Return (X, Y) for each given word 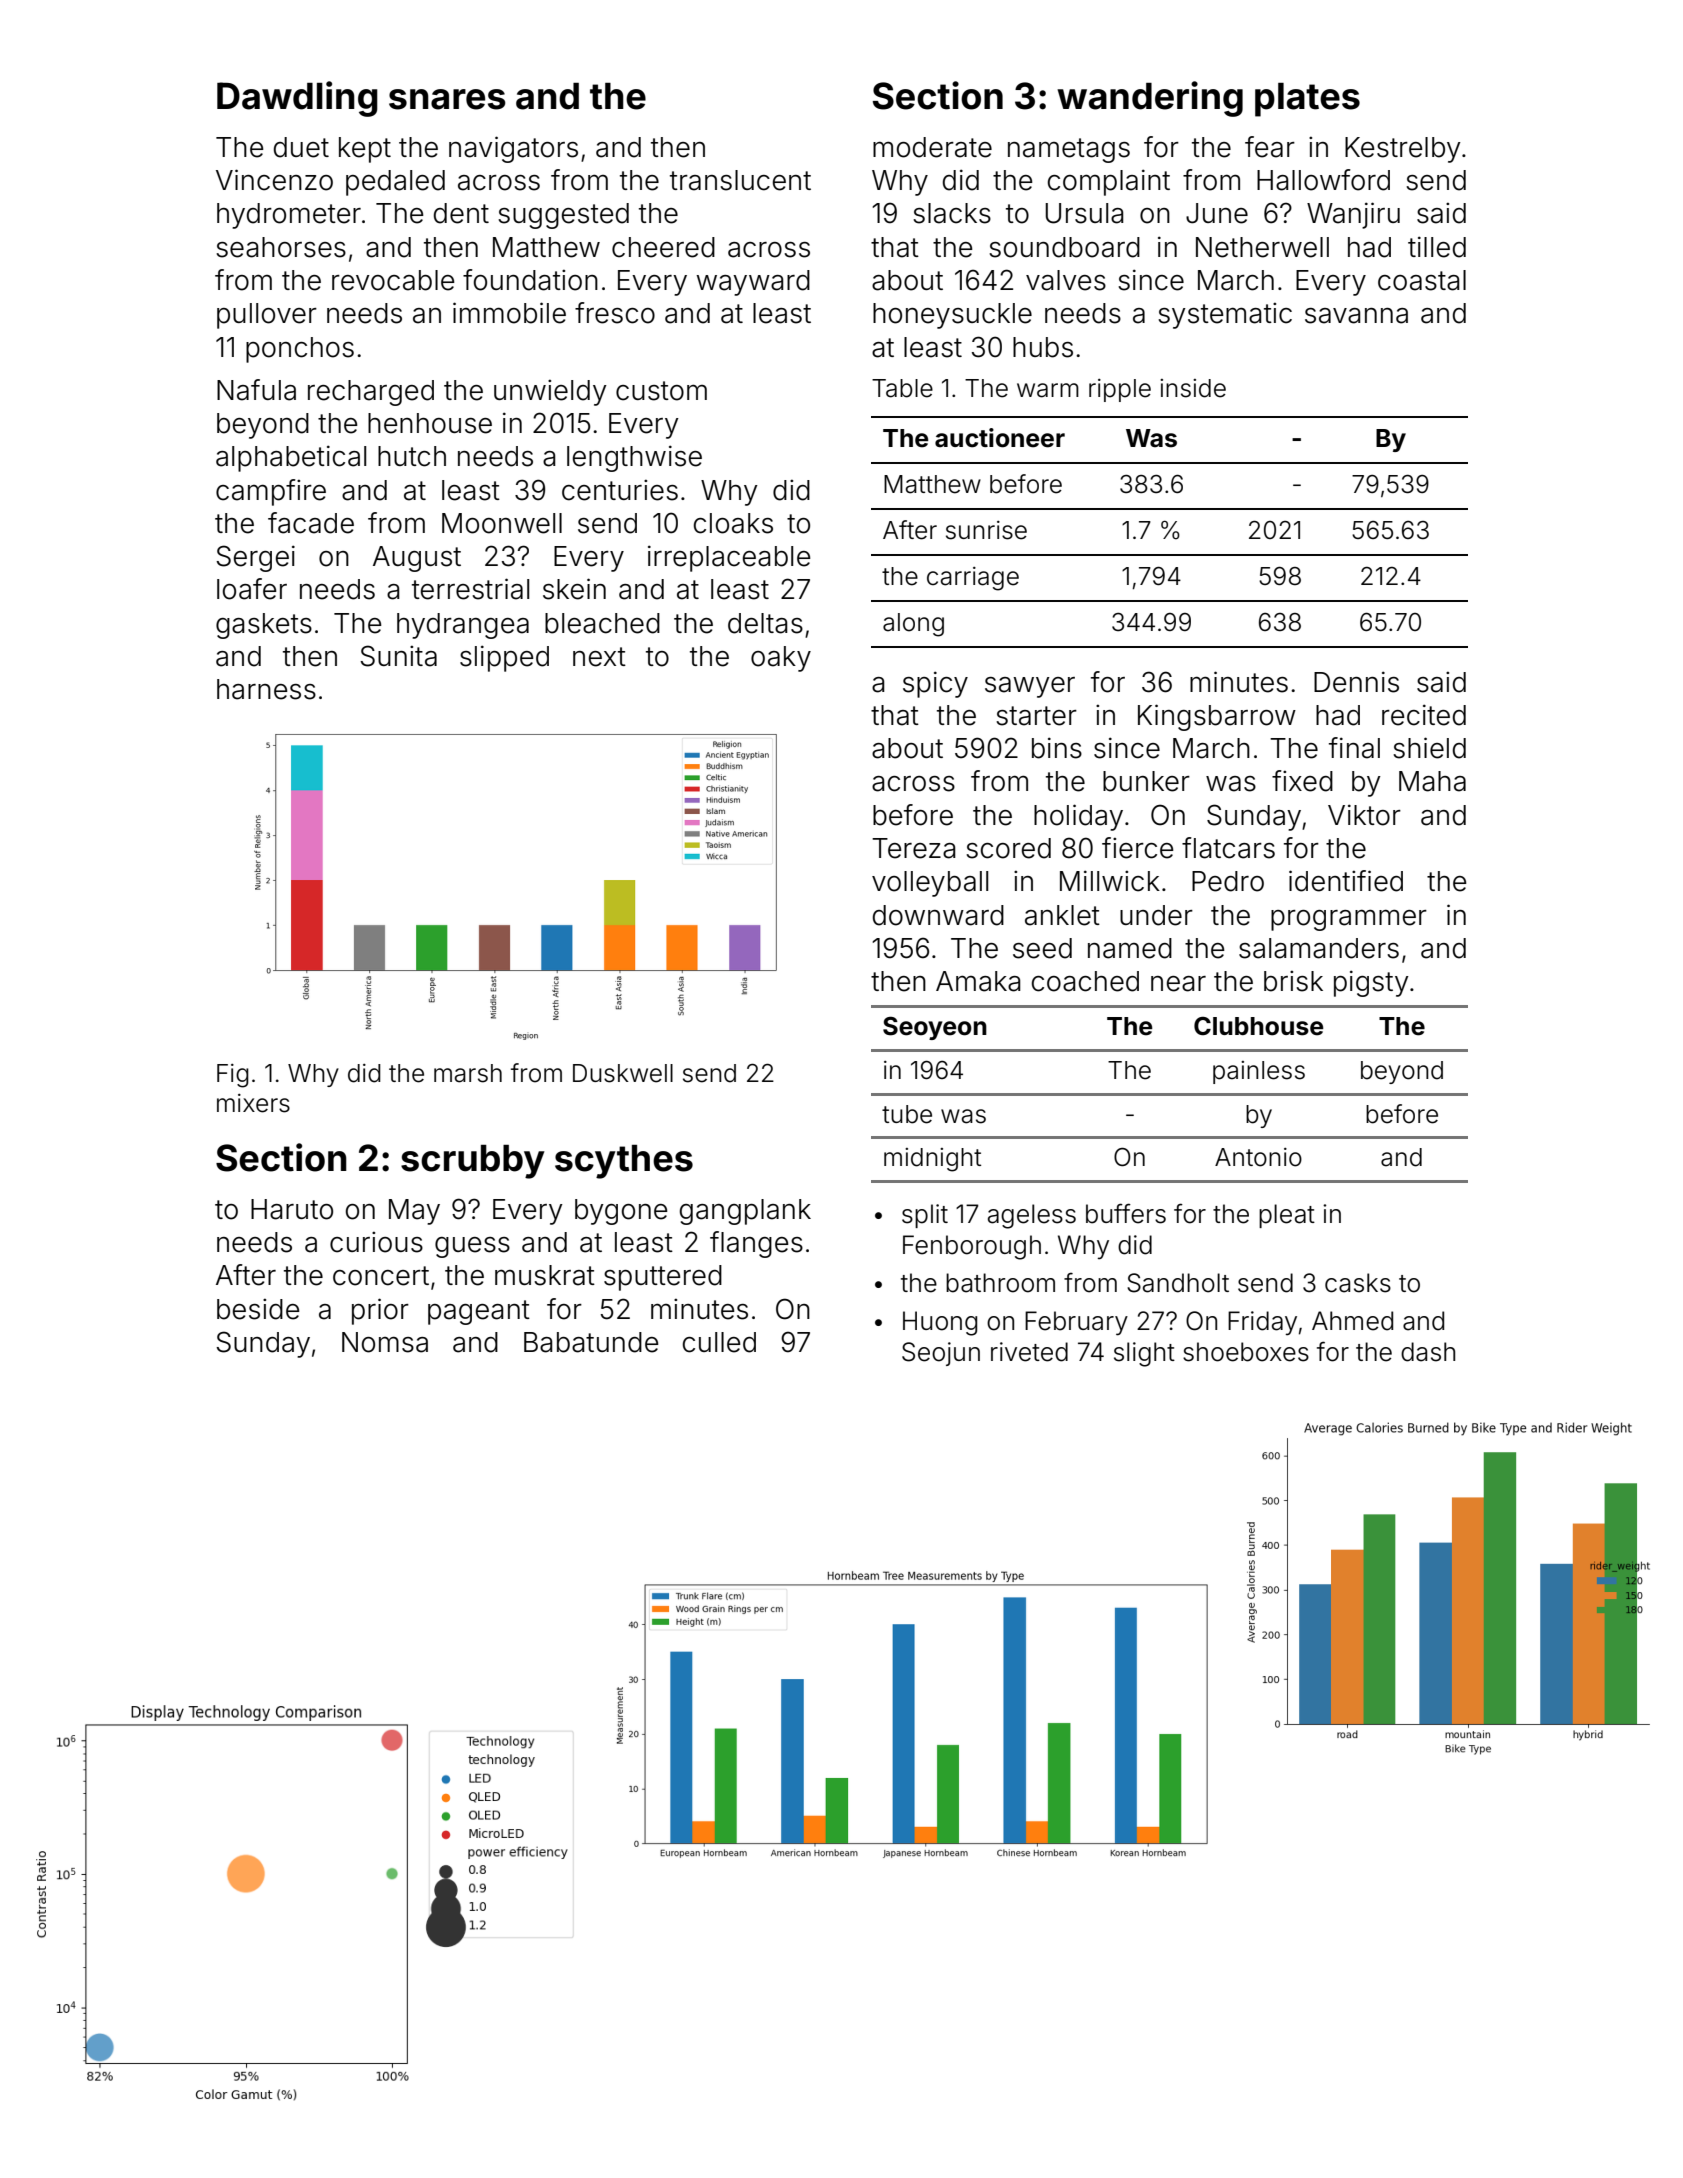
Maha (1432, 781)
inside (1193, 388)
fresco (615, 313)
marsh (468, 1073)
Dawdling (297, 99)
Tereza (913, 848)
